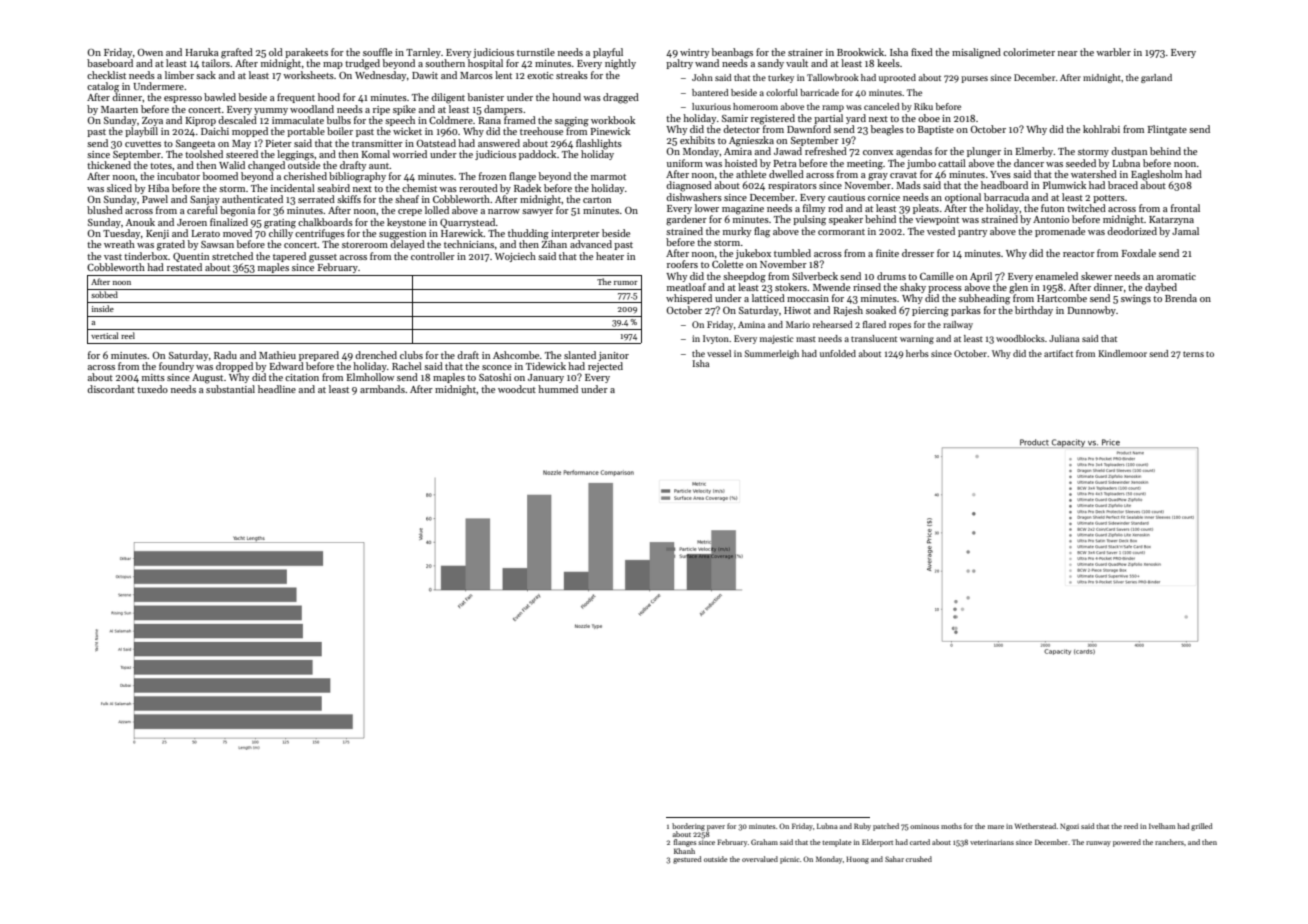 The height and width of the screenshot is (924, 1308). Describe the element at coordinates (1156, 78) in the screenshot. I see `garland` at that location.
